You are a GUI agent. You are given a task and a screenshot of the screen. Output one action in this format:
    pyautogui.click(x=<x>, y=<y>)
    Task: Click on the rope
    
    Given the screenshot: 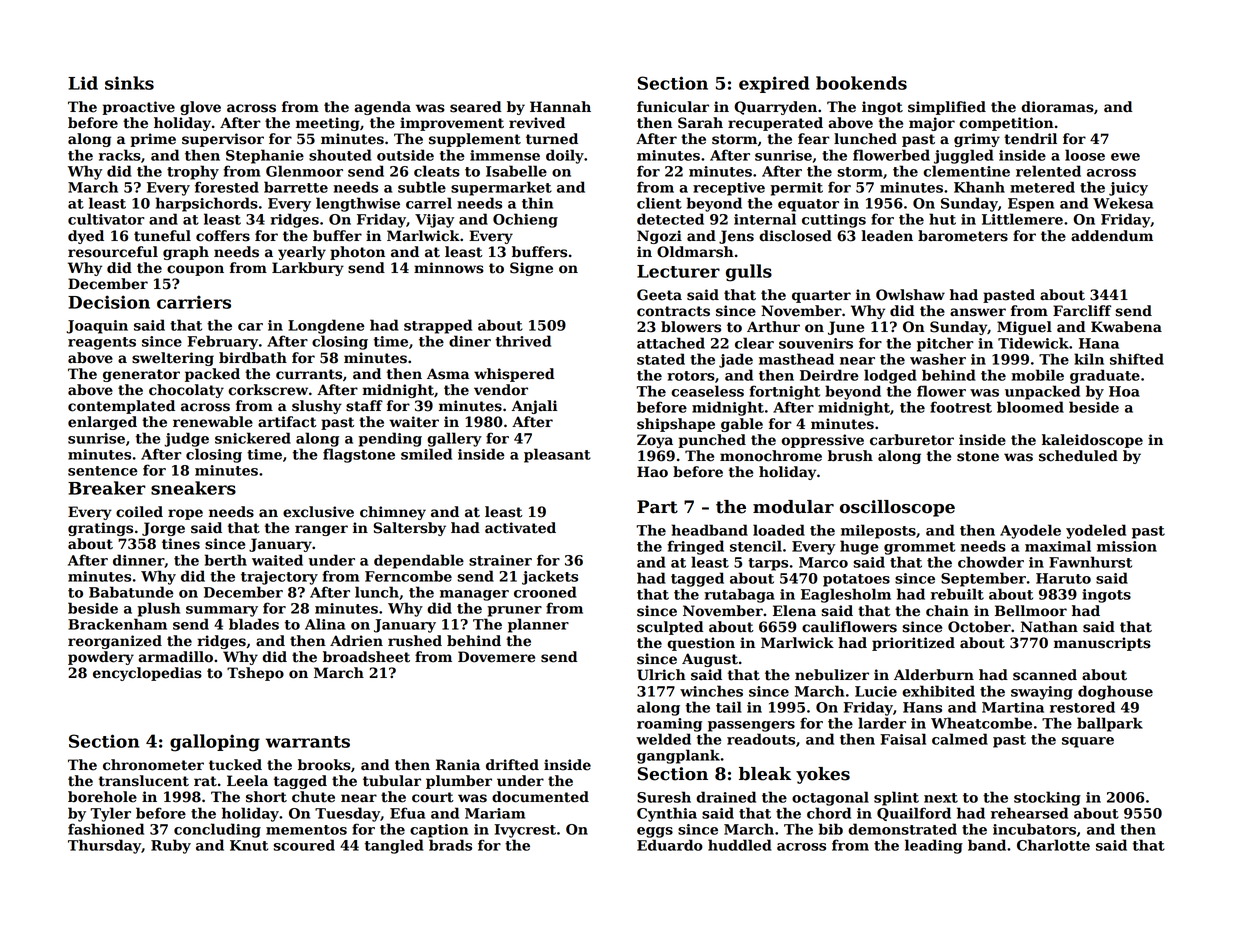 What is the action you would take?
    pyautogui.click(x=185, y=514)
